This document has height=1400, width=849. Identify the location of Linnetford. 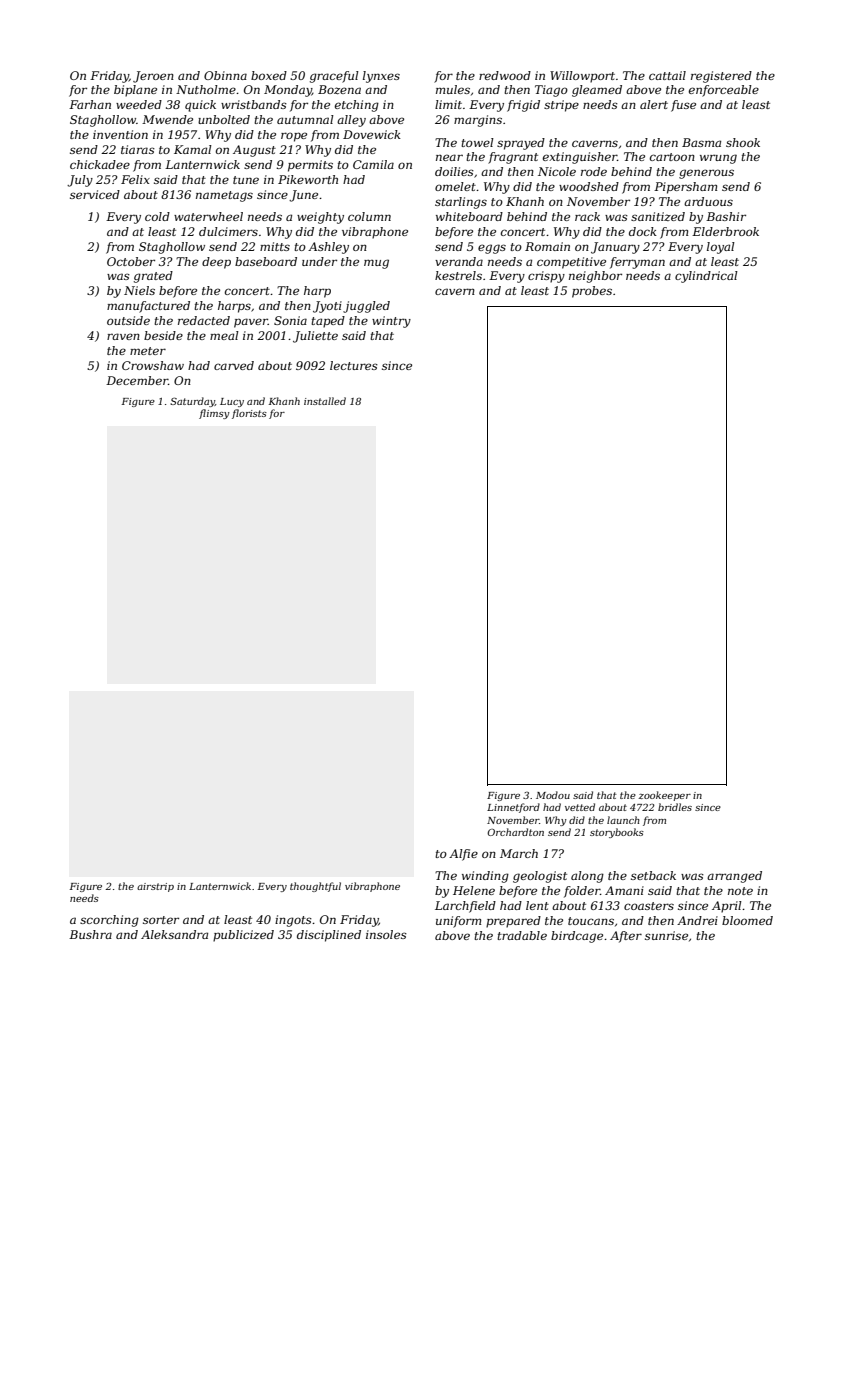
(513, 808).
